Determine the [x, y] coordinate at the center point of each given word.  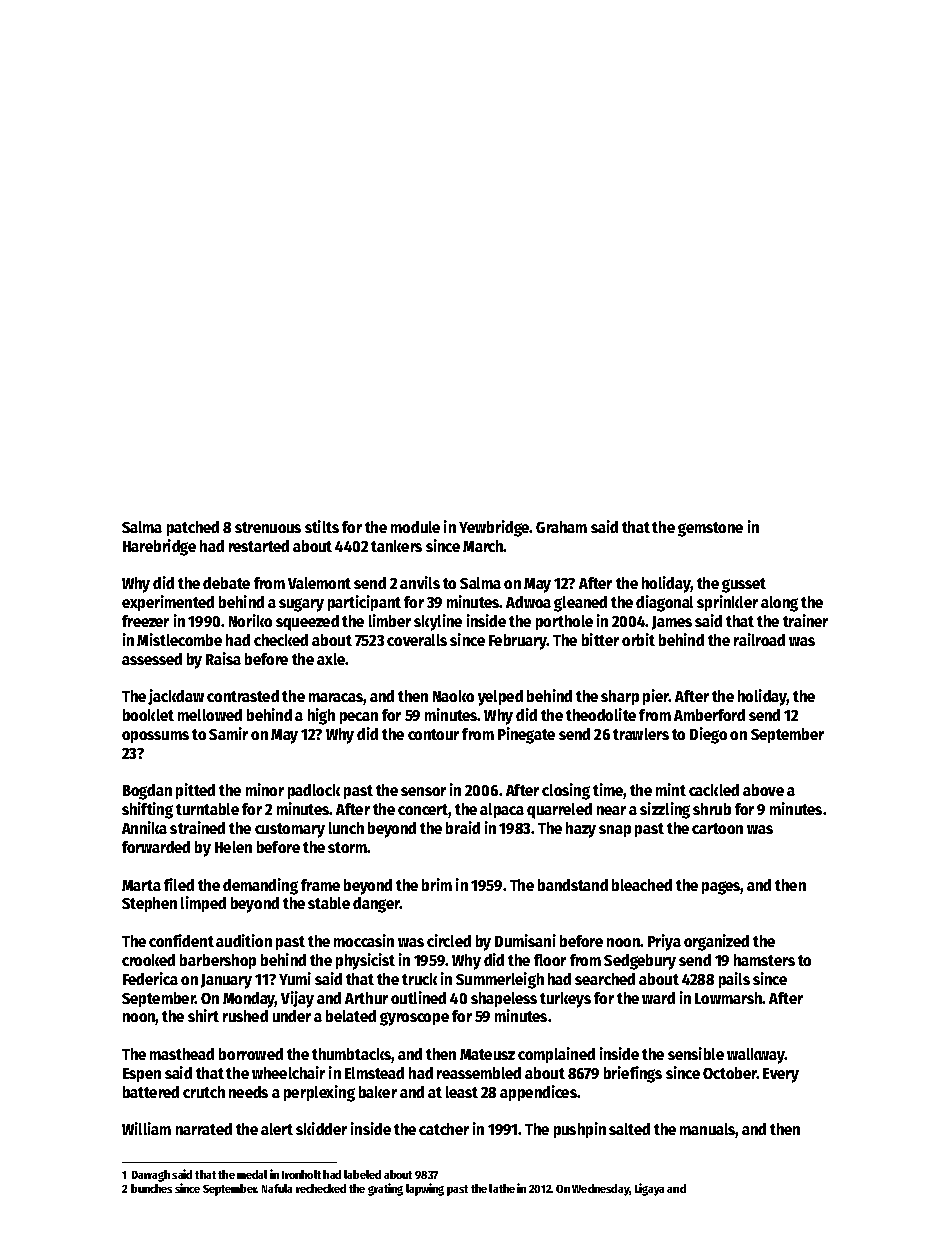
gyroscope [414, 1019]
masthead [182, 1054]
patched [193, 528]
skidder [321, 1128]
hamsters [764, 960]
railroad [759, 639]
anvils [420, 582]
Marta [141, 885]
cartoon [717, 828]
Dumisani [525, 940]
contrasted [243, 696]
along [779, 604]
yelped [500, 698]
